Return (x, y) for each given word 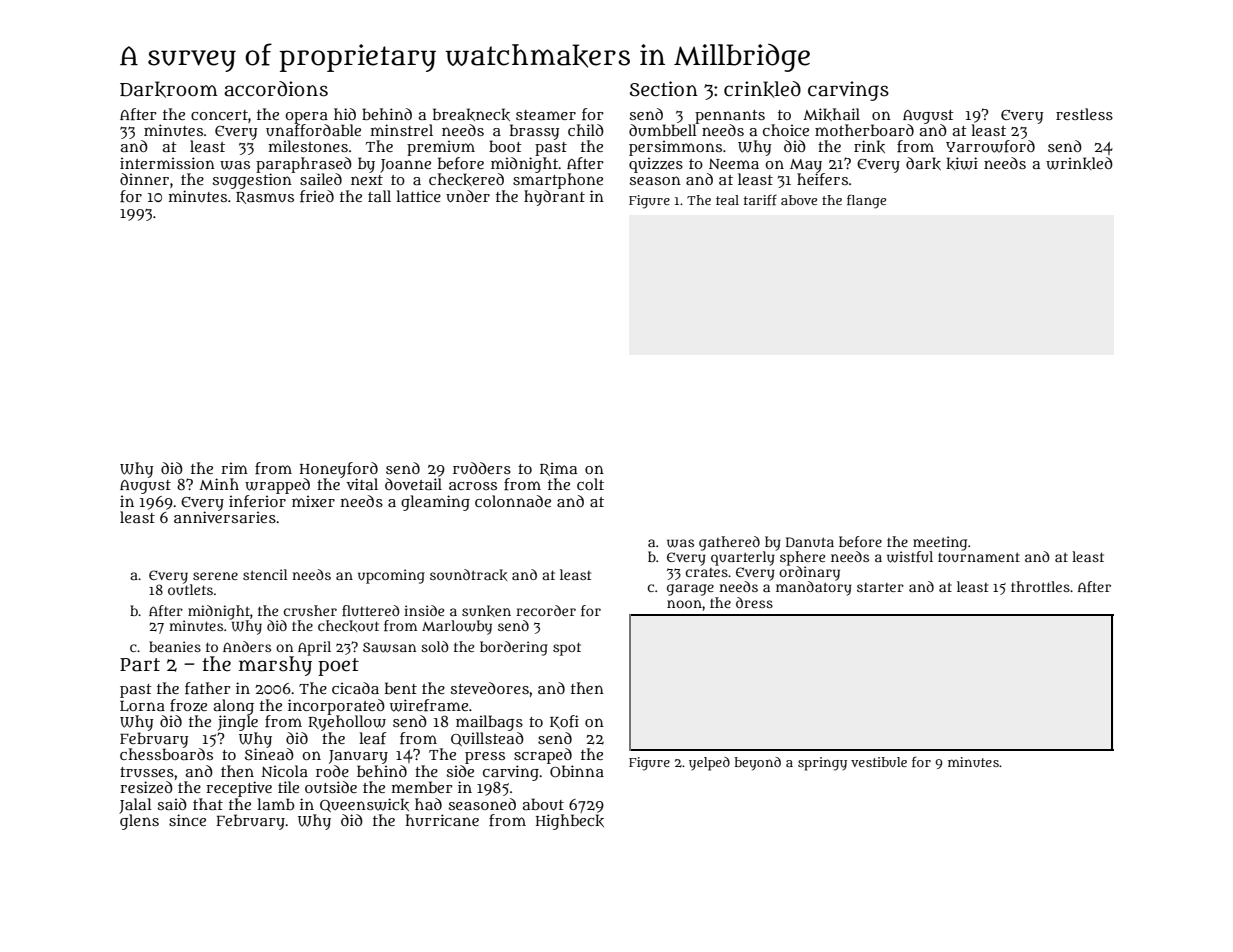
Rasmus (265, 198)
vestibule (879, 762)
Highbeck (570, 822)
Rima (558, 469)
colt (590, 484)
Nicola (284, 771)
